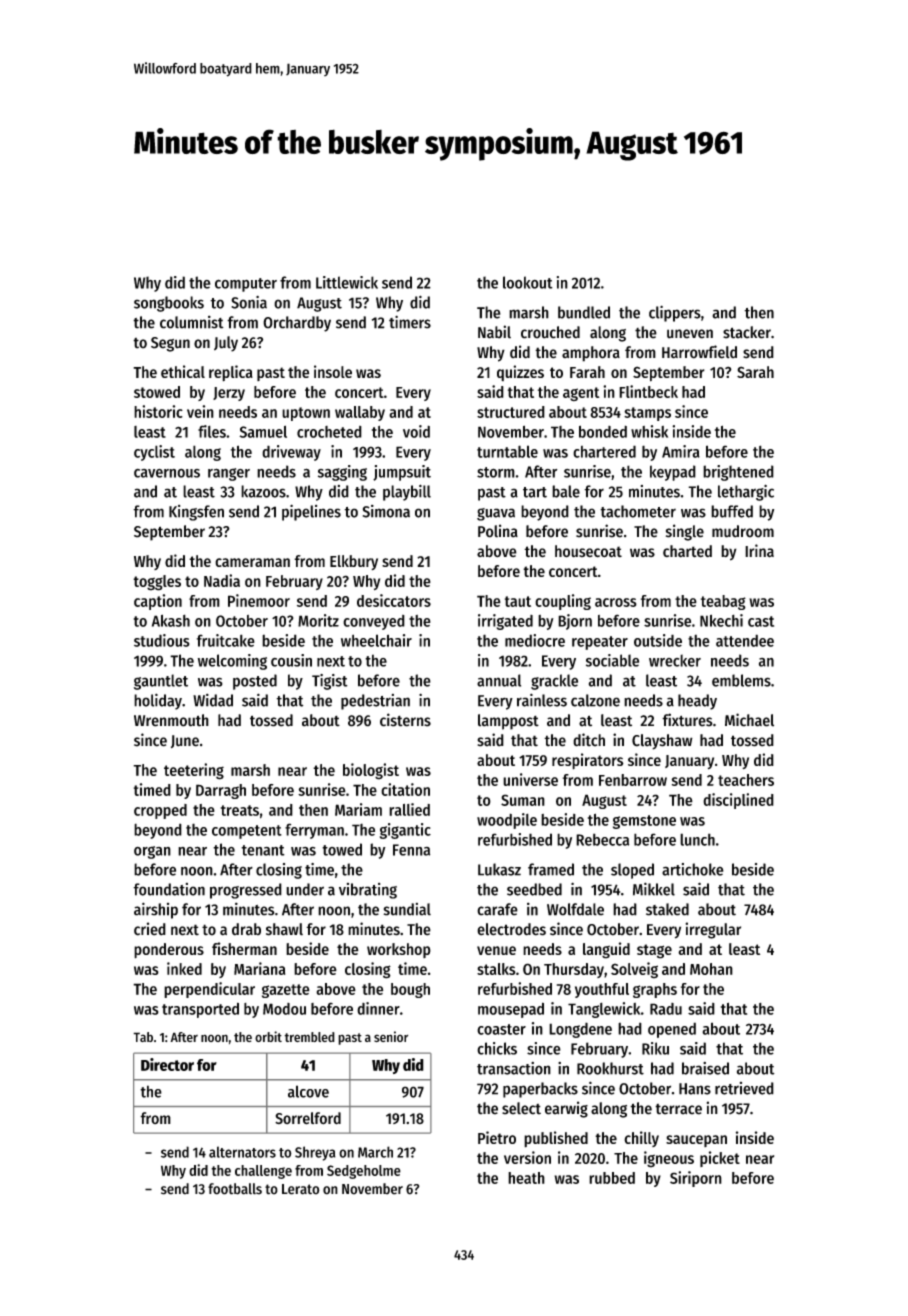 This screenshot has width=908, height=1316. Describe the element at coordinates (496, 969) in the screenshot. I see `stalks` at that location.
